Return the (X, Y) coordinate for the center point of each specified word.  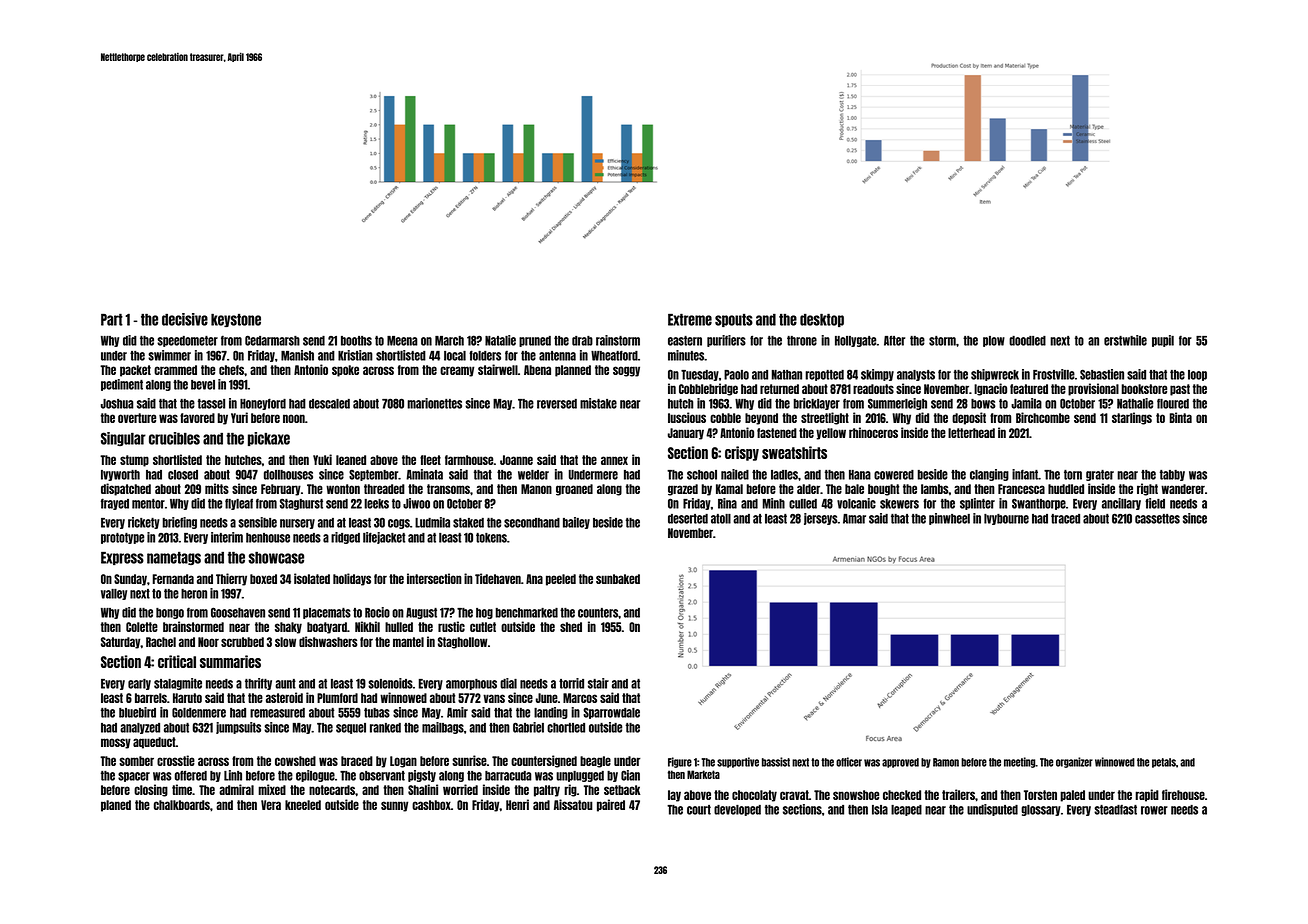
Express (122, 558)
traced (1065, 519)
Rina (727, 503)
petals (1164, 763)
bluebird (137, 712)
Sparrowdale (611, 713)
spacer (134, 777)
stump (134, 461)
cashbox (431, 805)
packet (135, 371)
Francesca (1021, 489)
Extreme (690, 319)
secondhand (532, 523)
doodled (1027, 341)
